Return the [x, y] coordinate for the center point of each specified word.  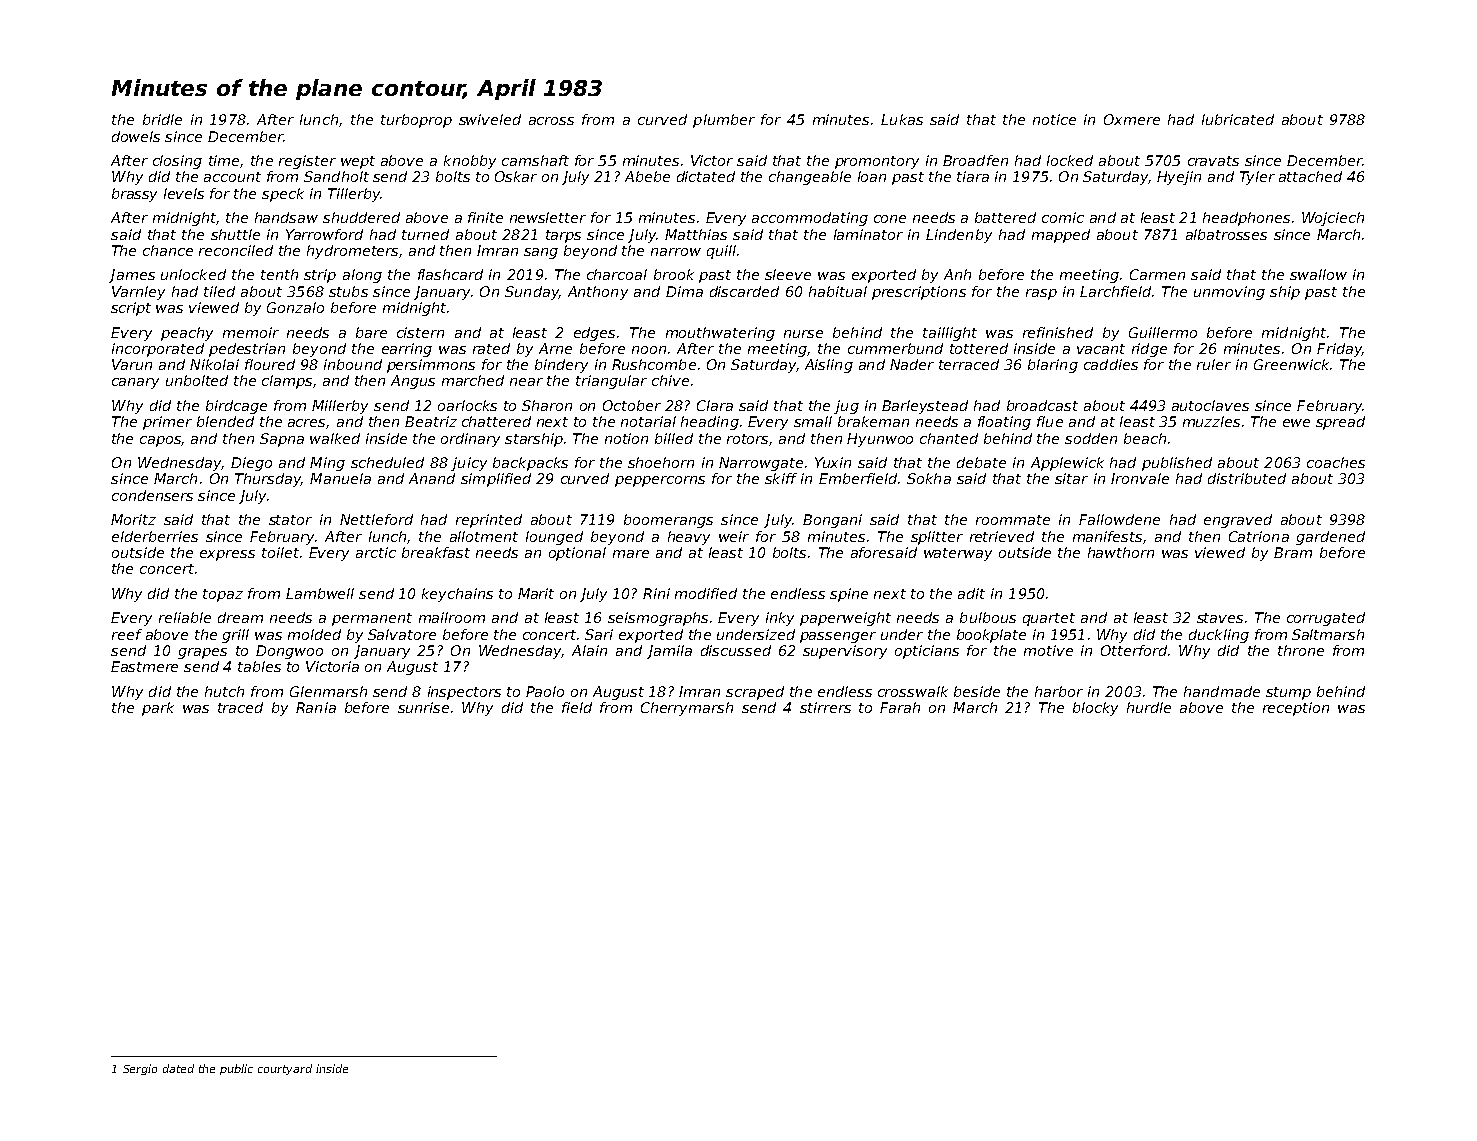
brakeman [873, 421]
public [236, 1069]
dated [178, 1068]
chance [168, 250]
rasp [1041, 294]
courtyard [285, 1069]
